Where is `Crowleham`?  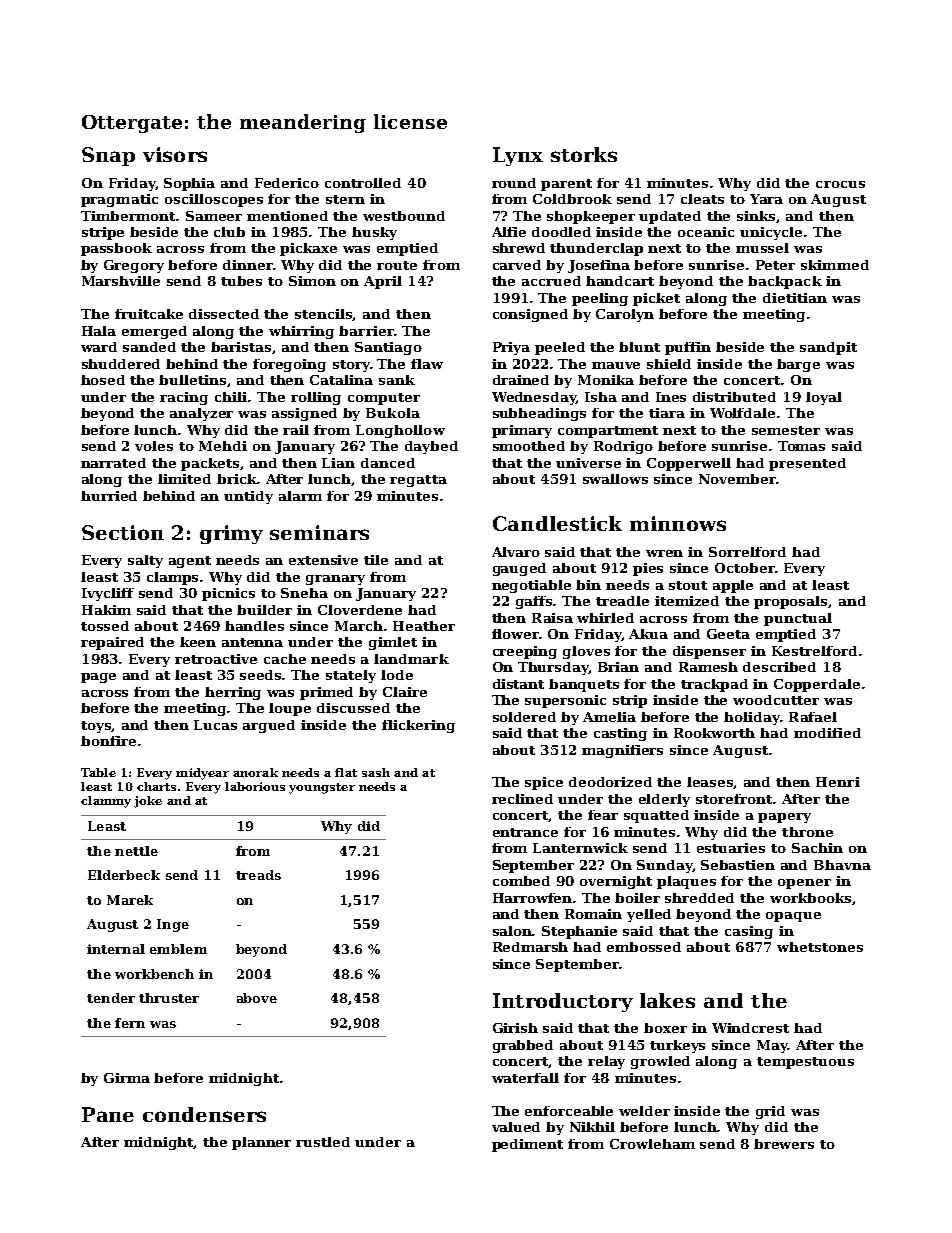
Crowleham is located at coordinates (652, 1144).
